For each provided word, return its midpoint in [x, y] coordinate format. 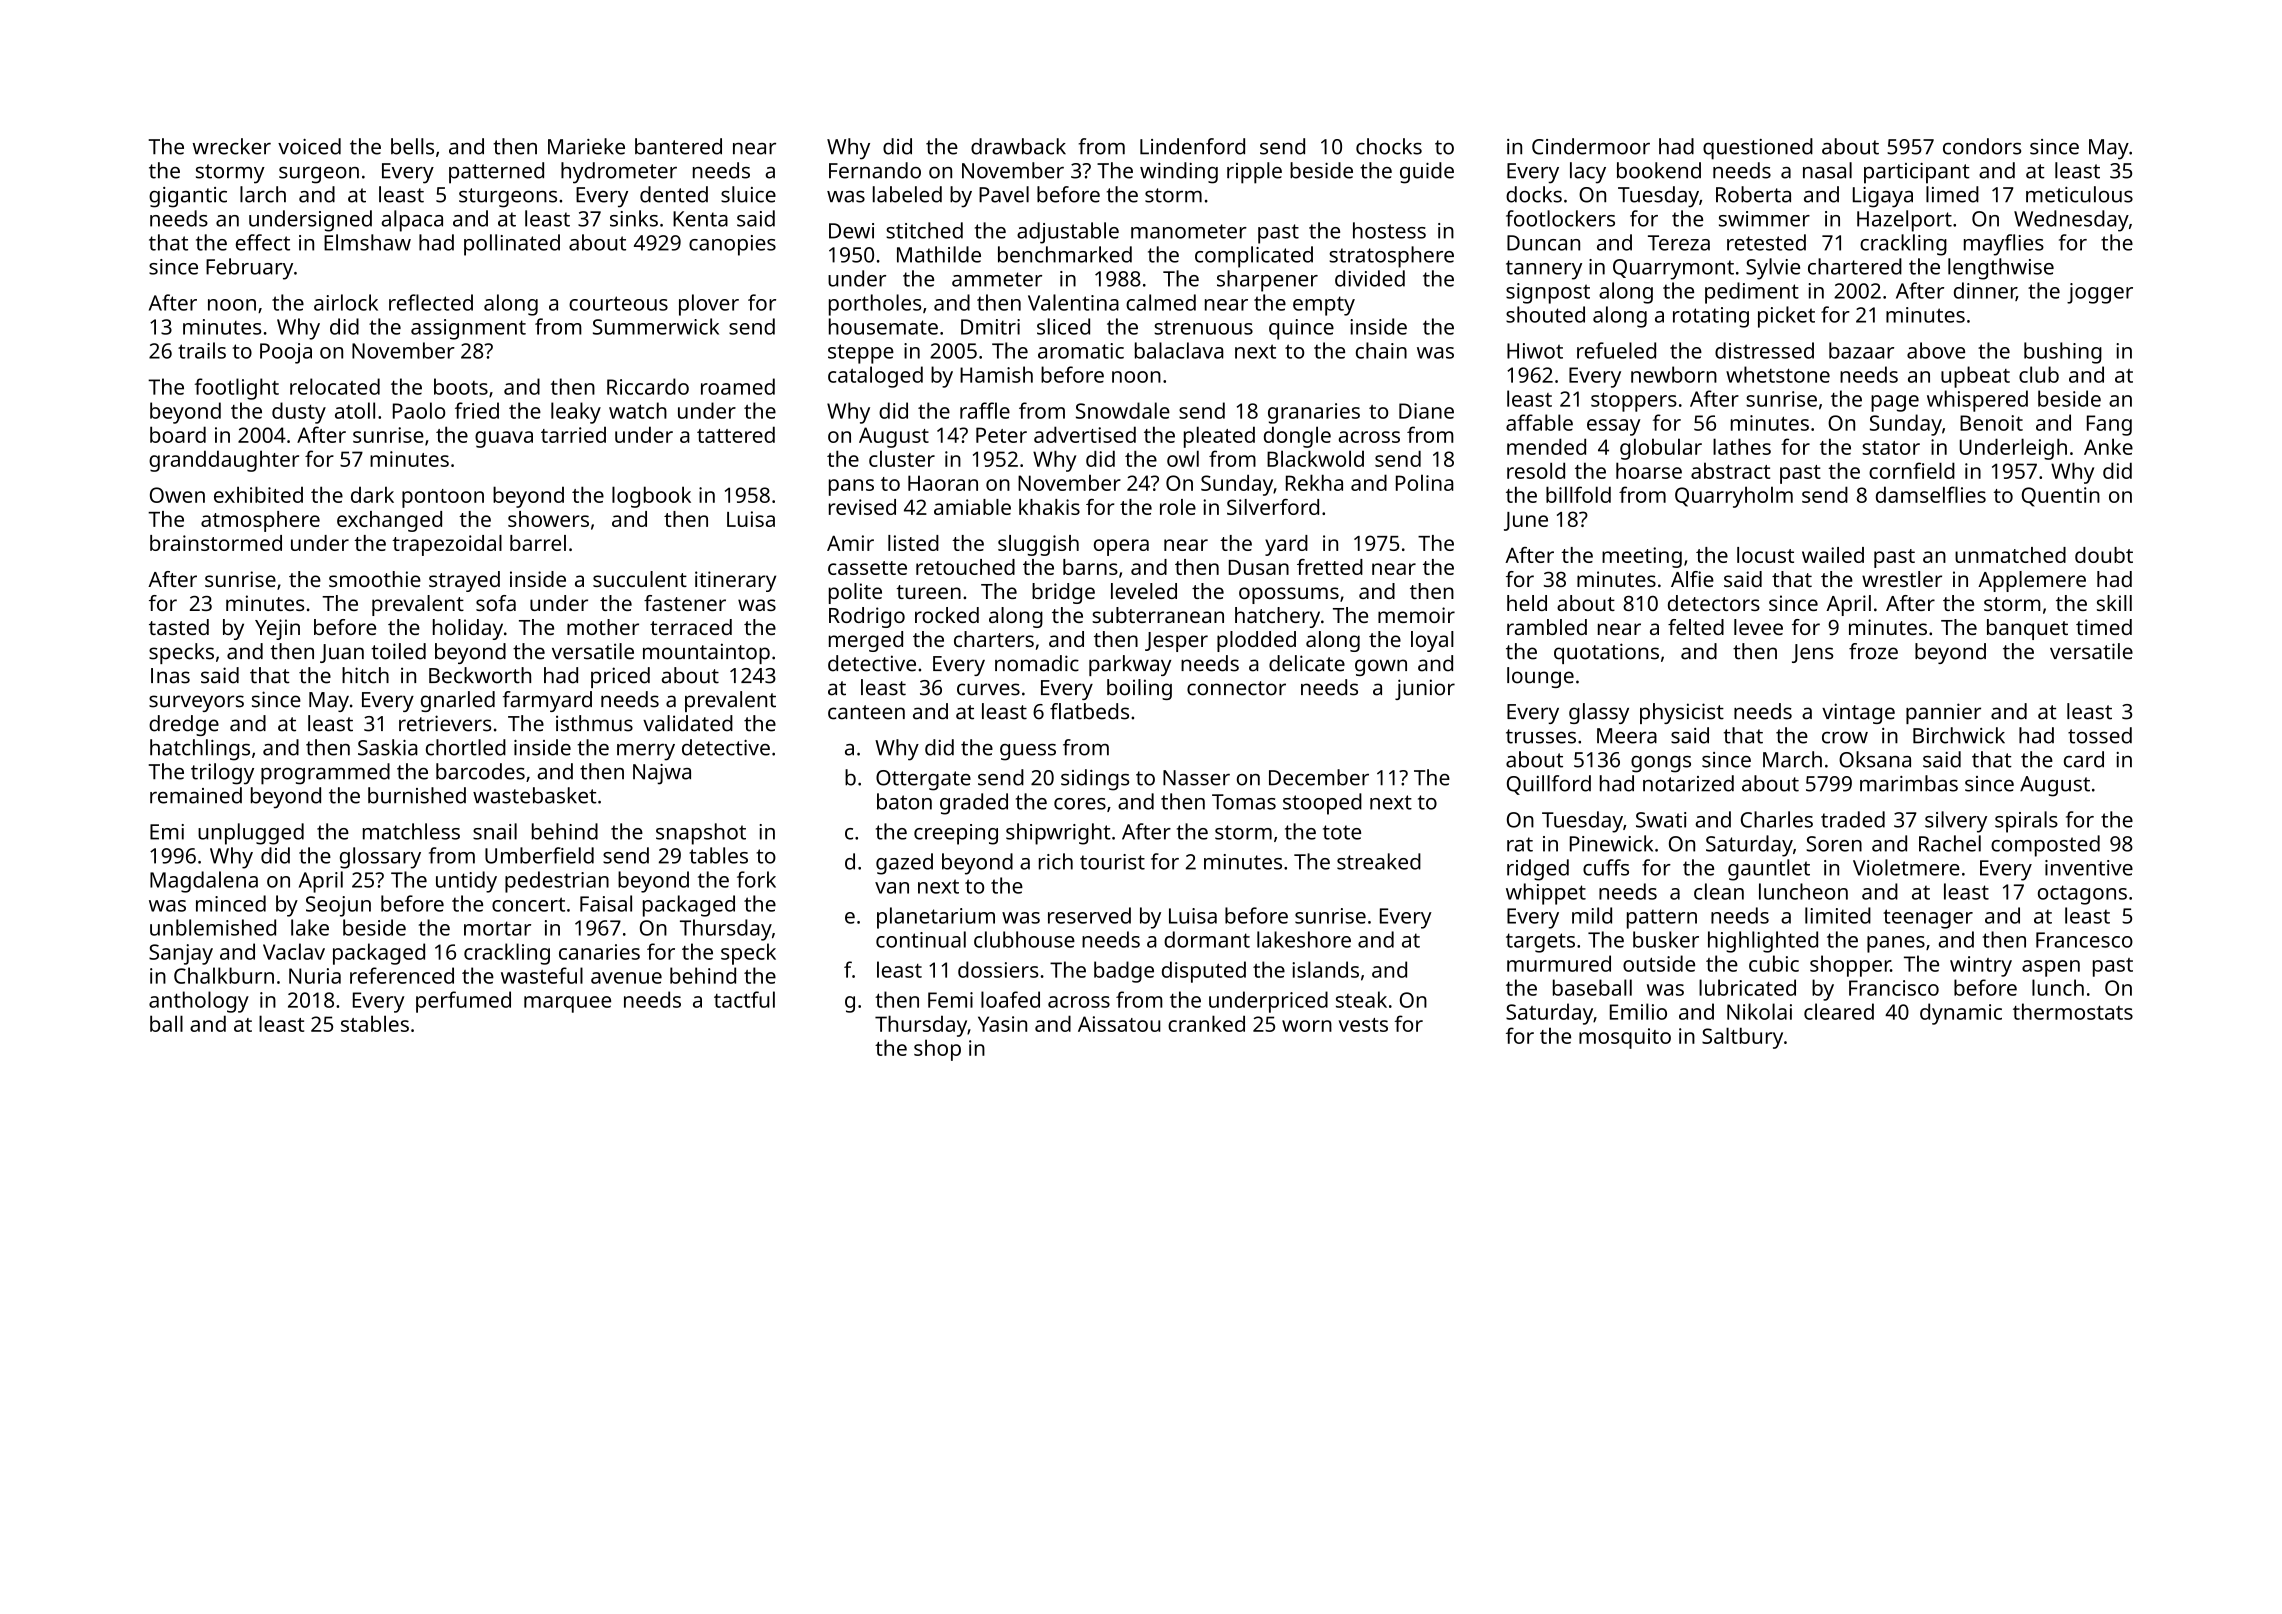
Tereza [1679, 243]
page [1895, 403]
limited [1838, 915]
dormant [1207, 939]
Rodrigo [867, 617]
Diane [1426, 411]
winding [1179, 173]
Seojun [338, 906]
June [1526, 521]
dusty [299, 413]
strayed [464, 581]
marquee [567, 1004]
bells [412, 146]
